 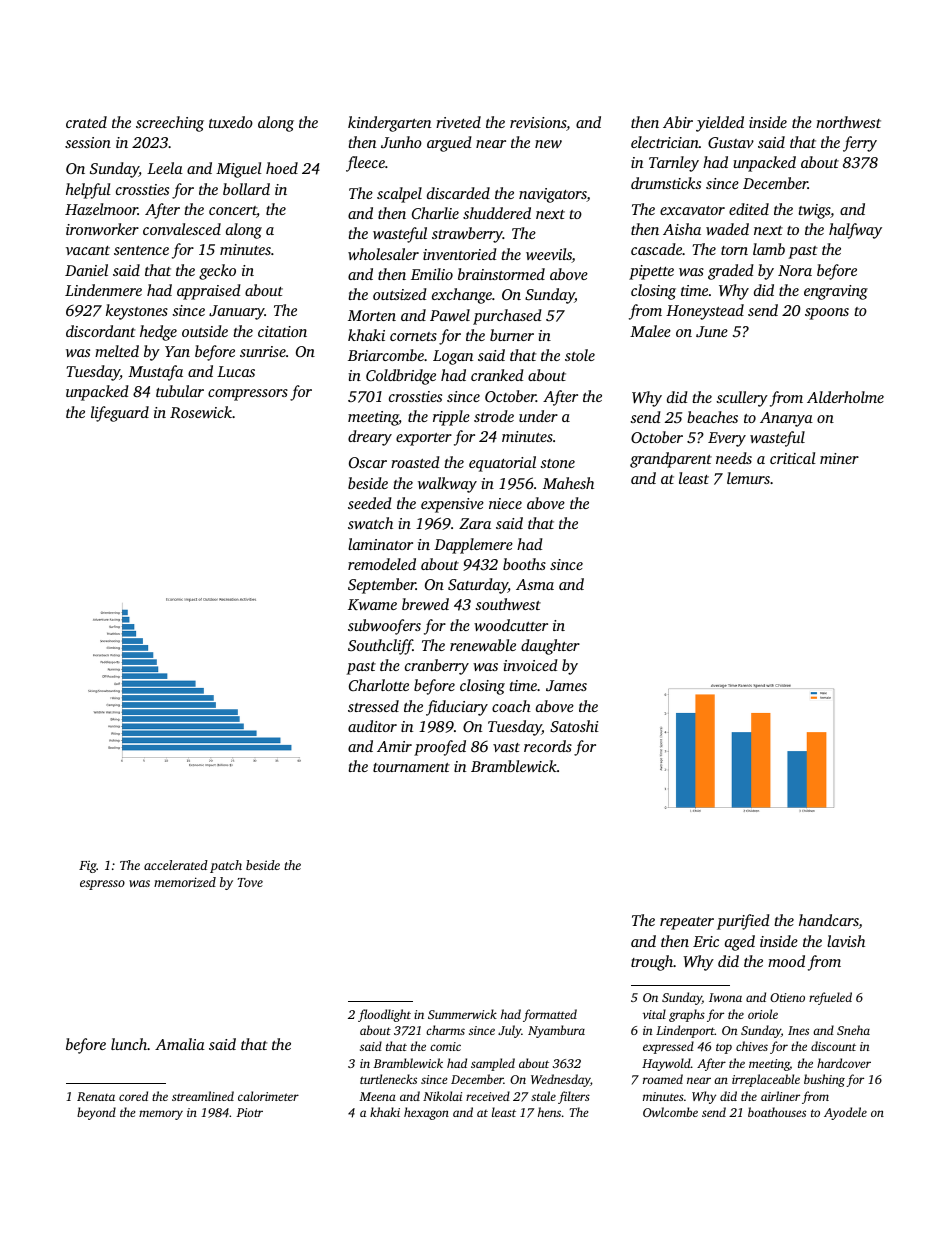 What do you see at coordinates (538, 416) in the screenshot?
I see `under` at bounding box center [538, 416].
